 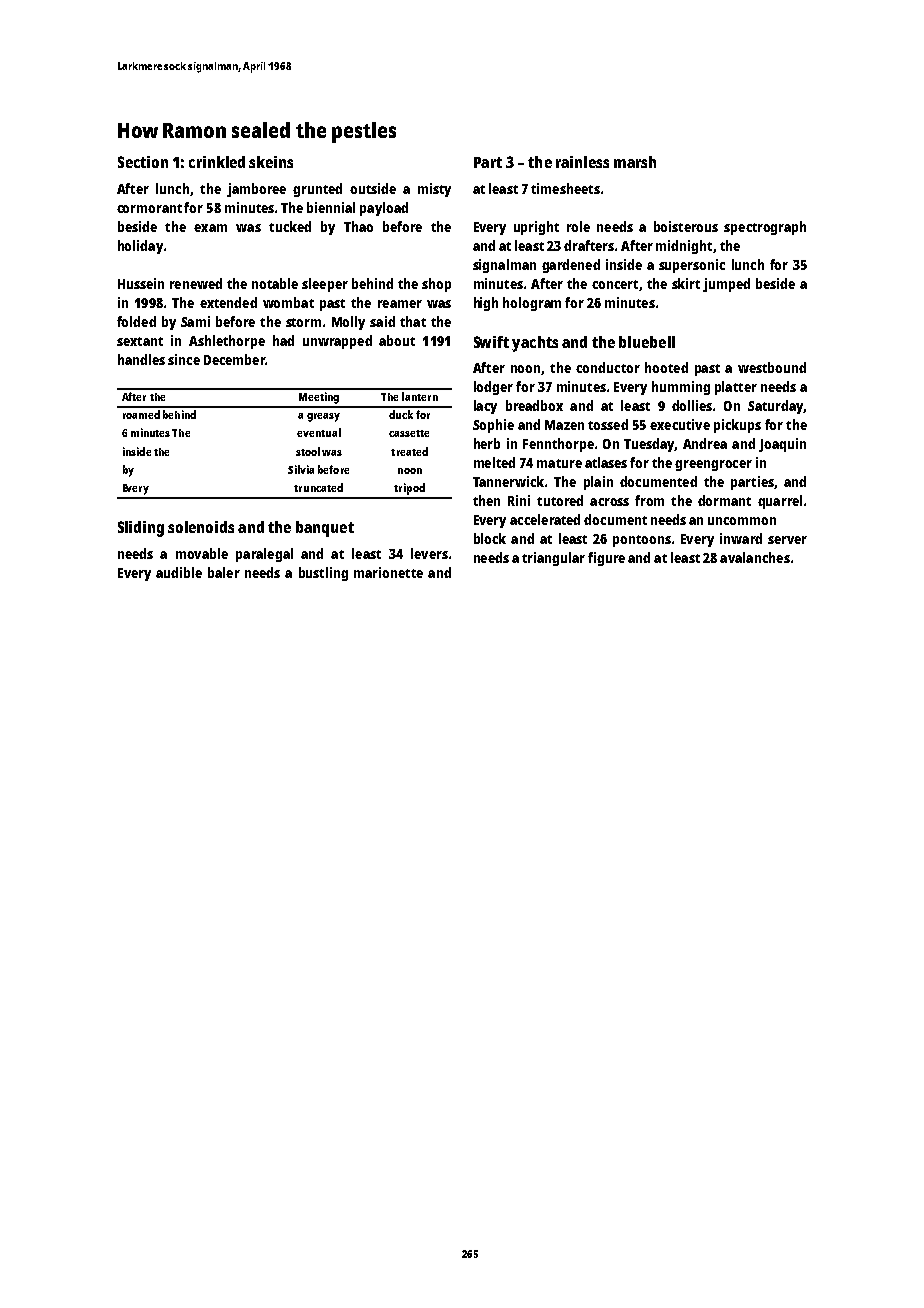 I want to click on levers, so click(x=429, y=553).
